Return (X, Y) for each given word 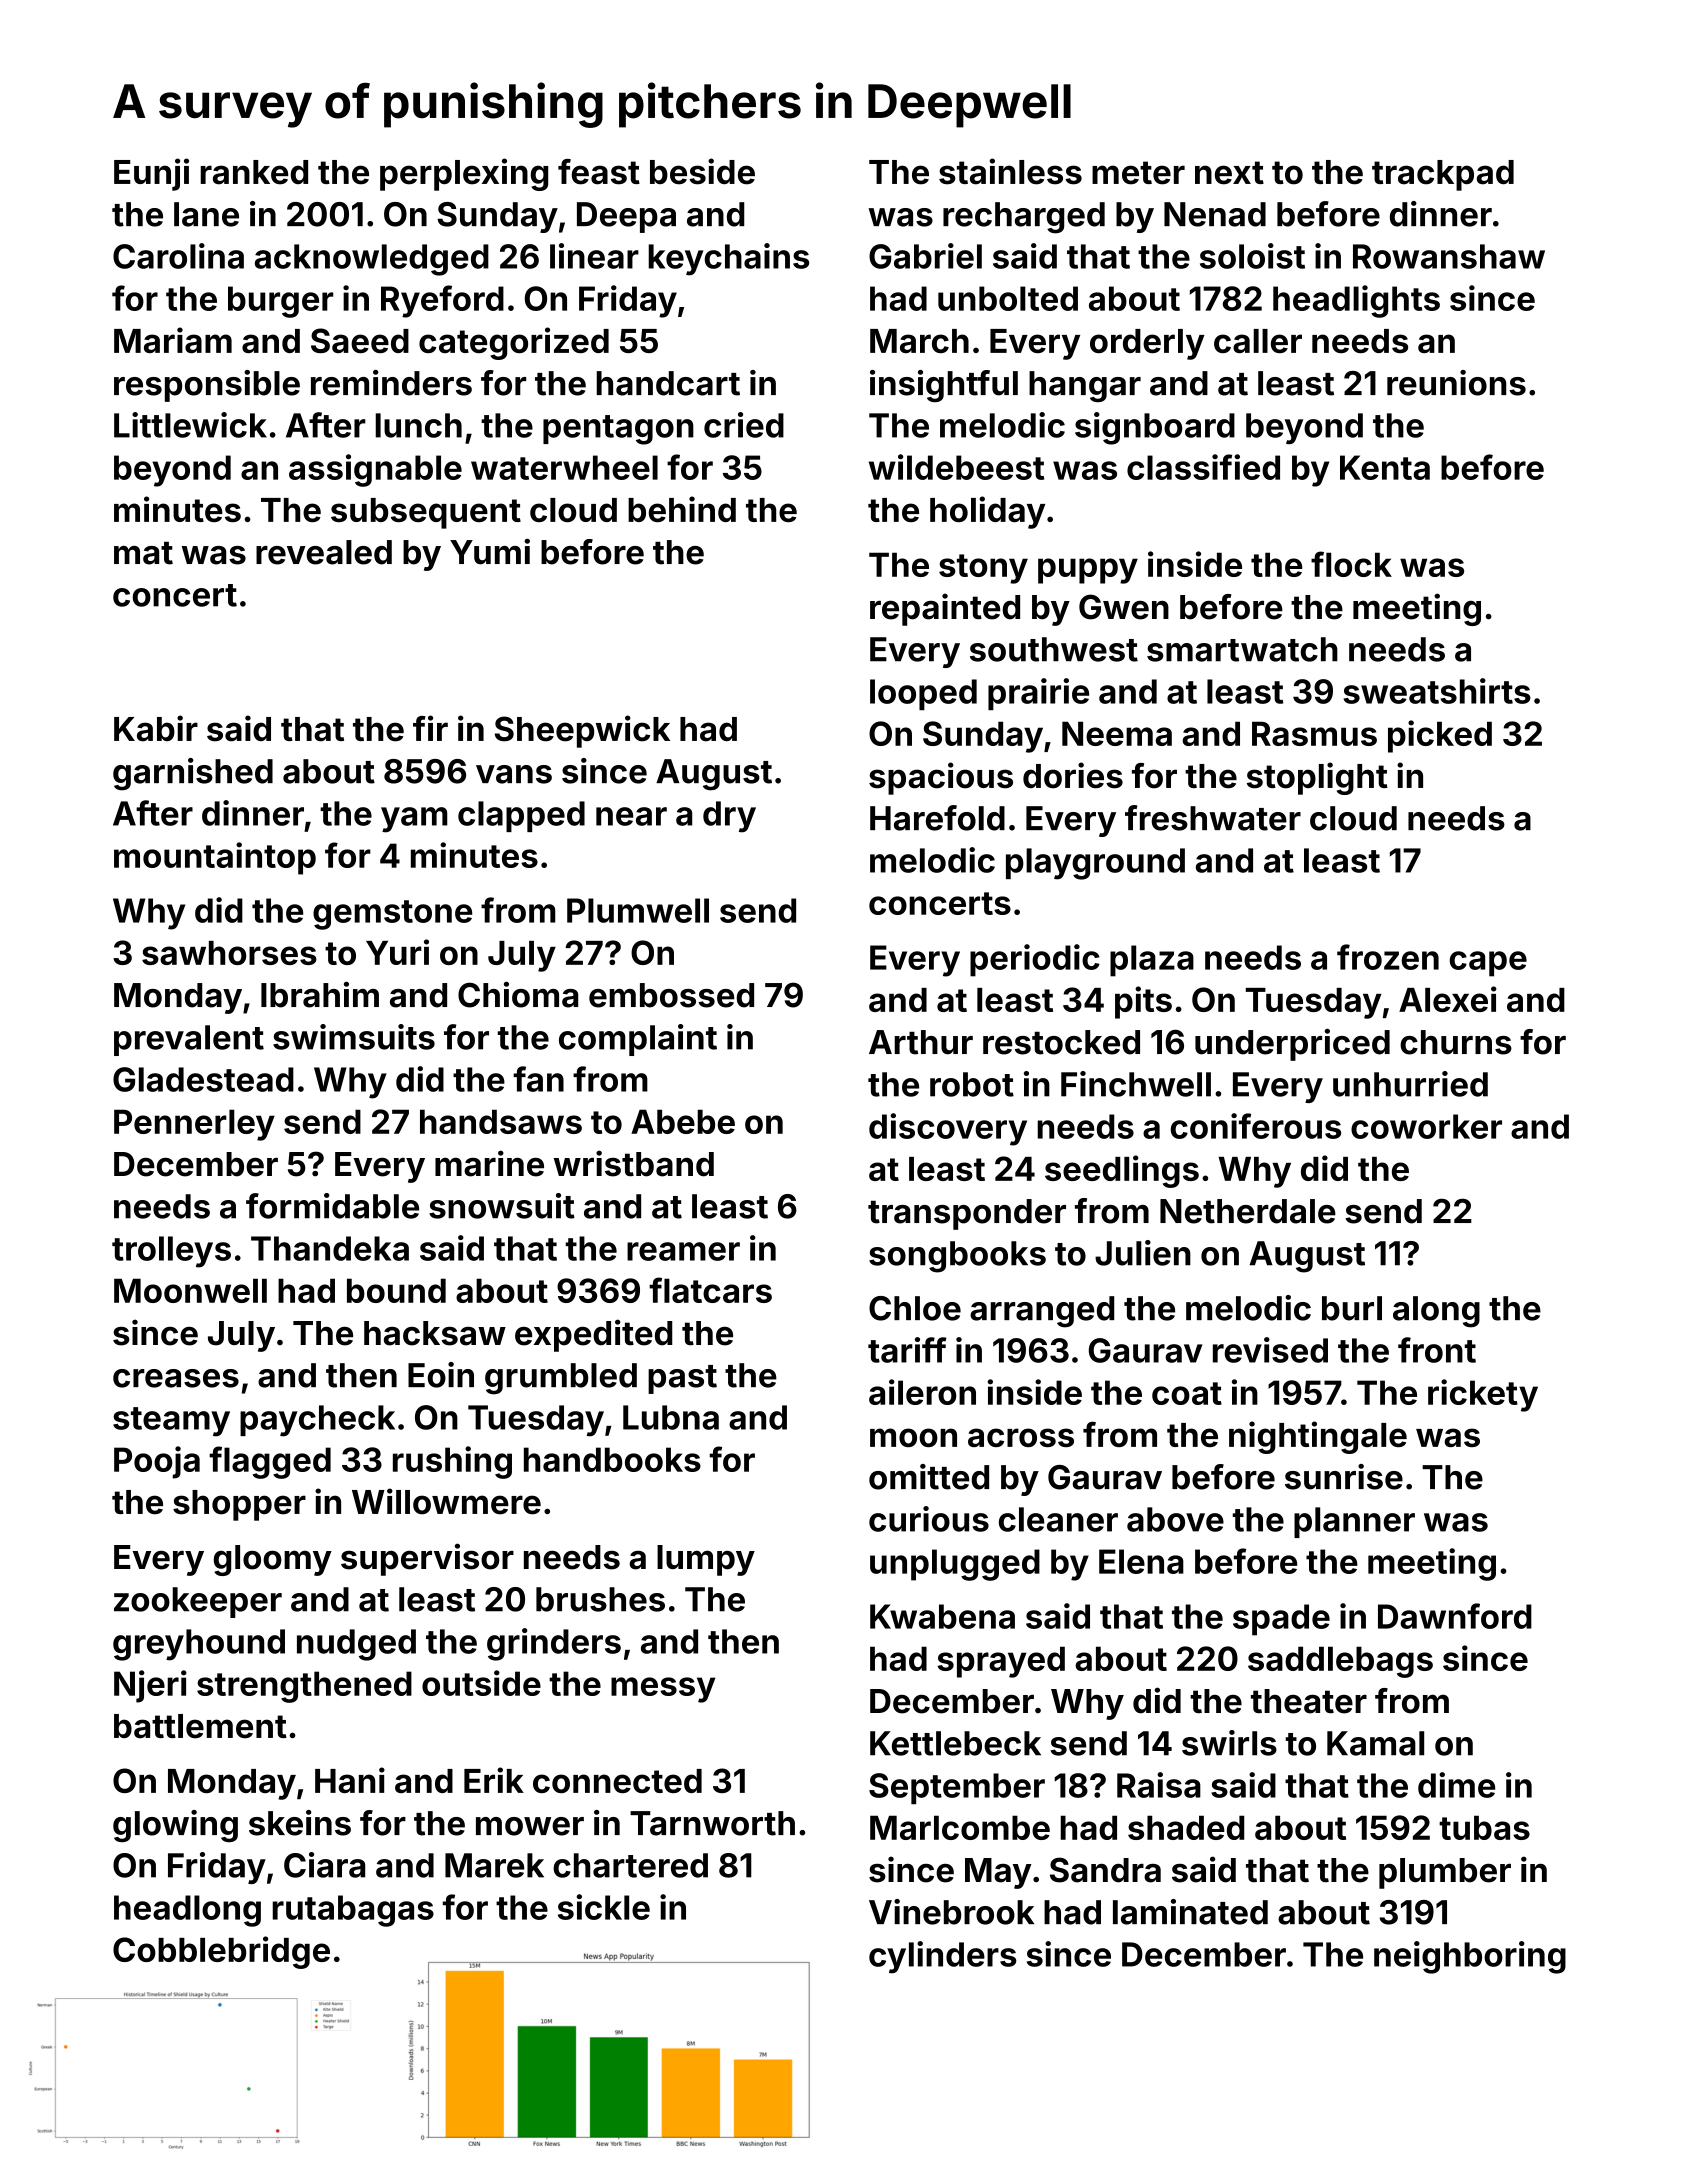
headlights (1356, 301)
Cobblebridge (221, 1952)
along (1436, 1312)
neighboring (1470, 1957)
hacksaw (435, 1333)
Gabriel (925, 256)
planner (1354, 1522)
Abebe (683, 1121)
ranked (254, 172)
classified (1203, 467)
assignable (375, 470)
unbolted (1008, 298)
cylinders (943, 1957)
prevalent (189, 1040)
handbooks (612, 1459)
